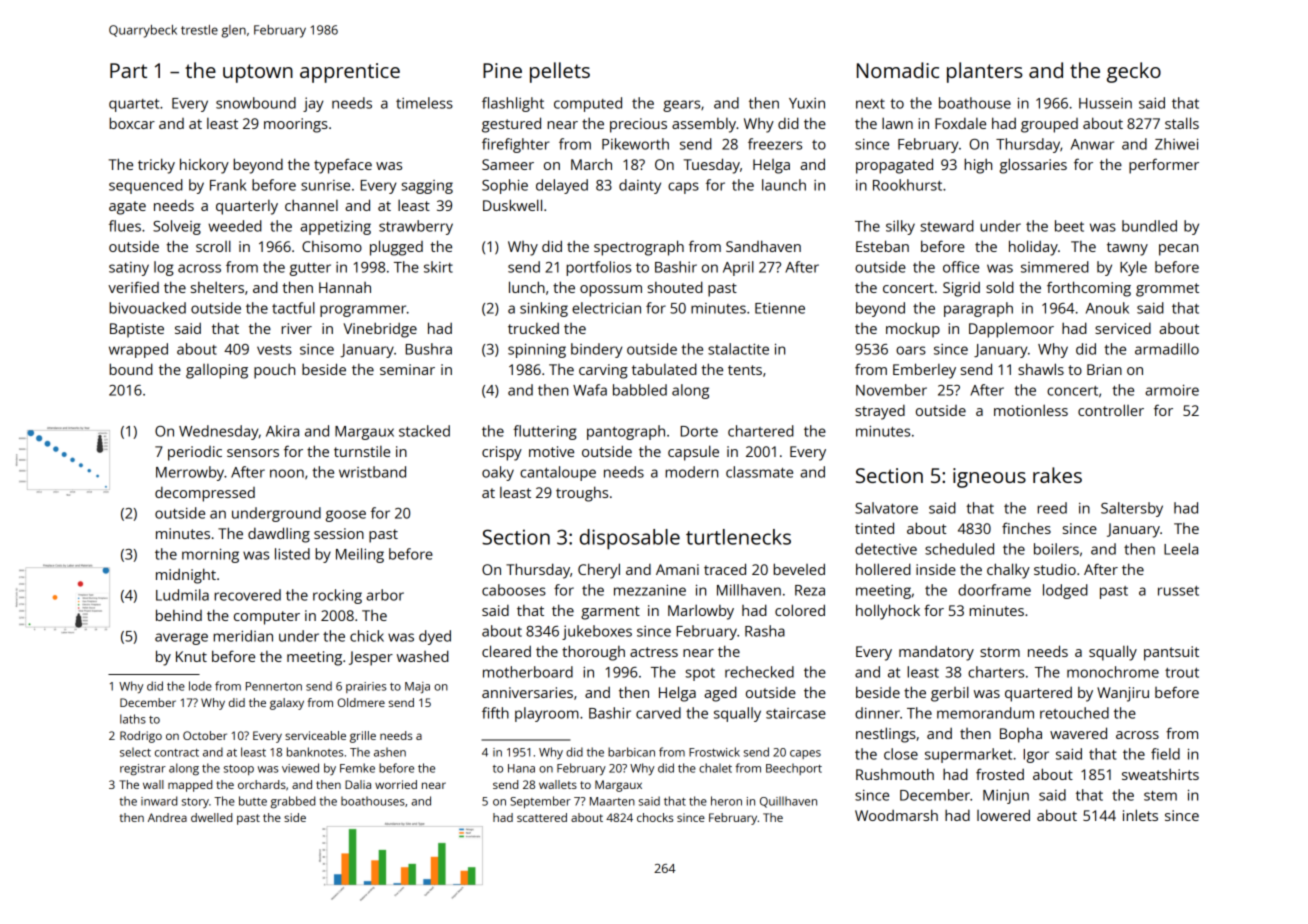  Describe the element at coordinates (287, 704) in the screenshot. I see `galaxy` at that location.
